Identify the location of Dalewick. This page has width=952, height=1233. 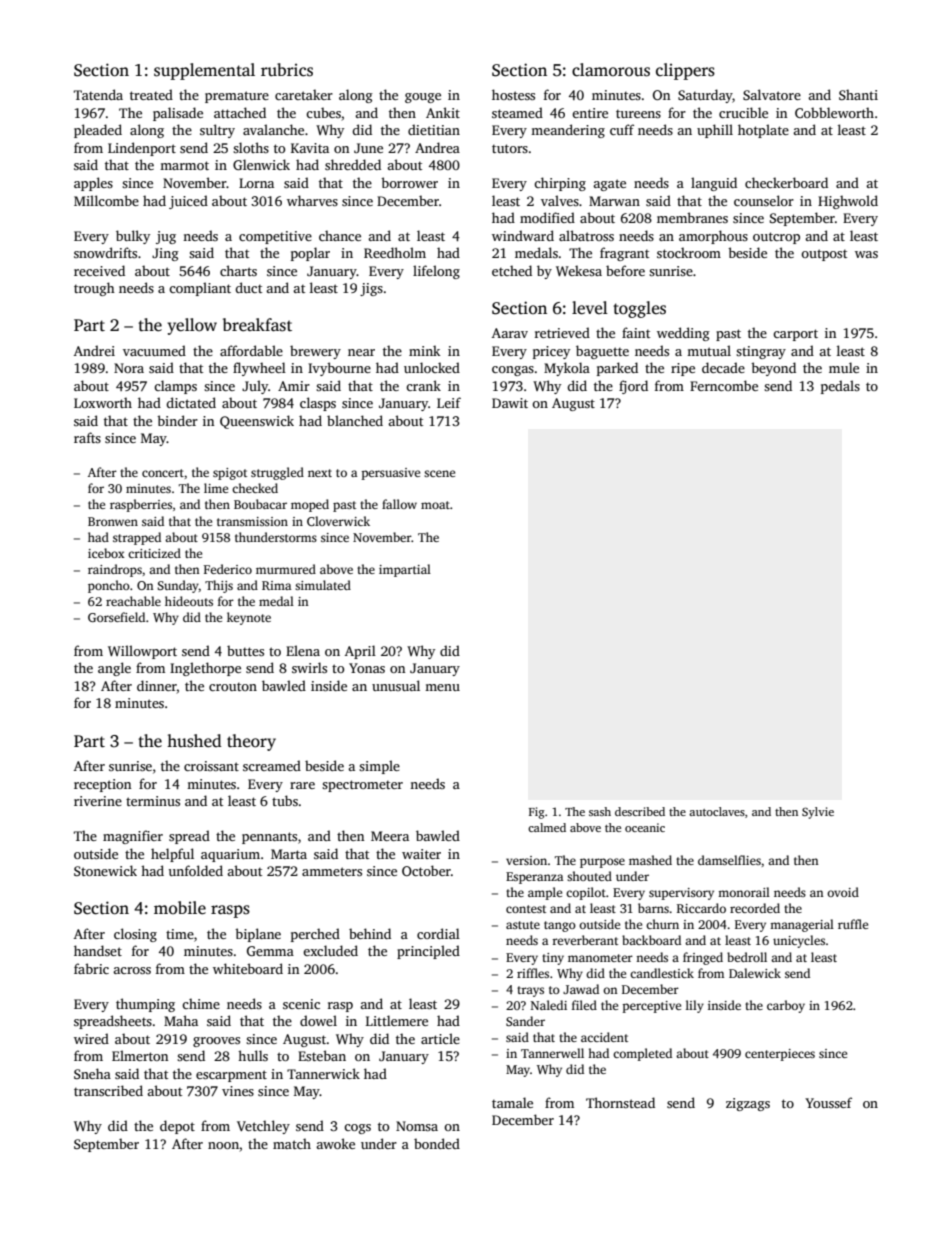
(755, 973).
